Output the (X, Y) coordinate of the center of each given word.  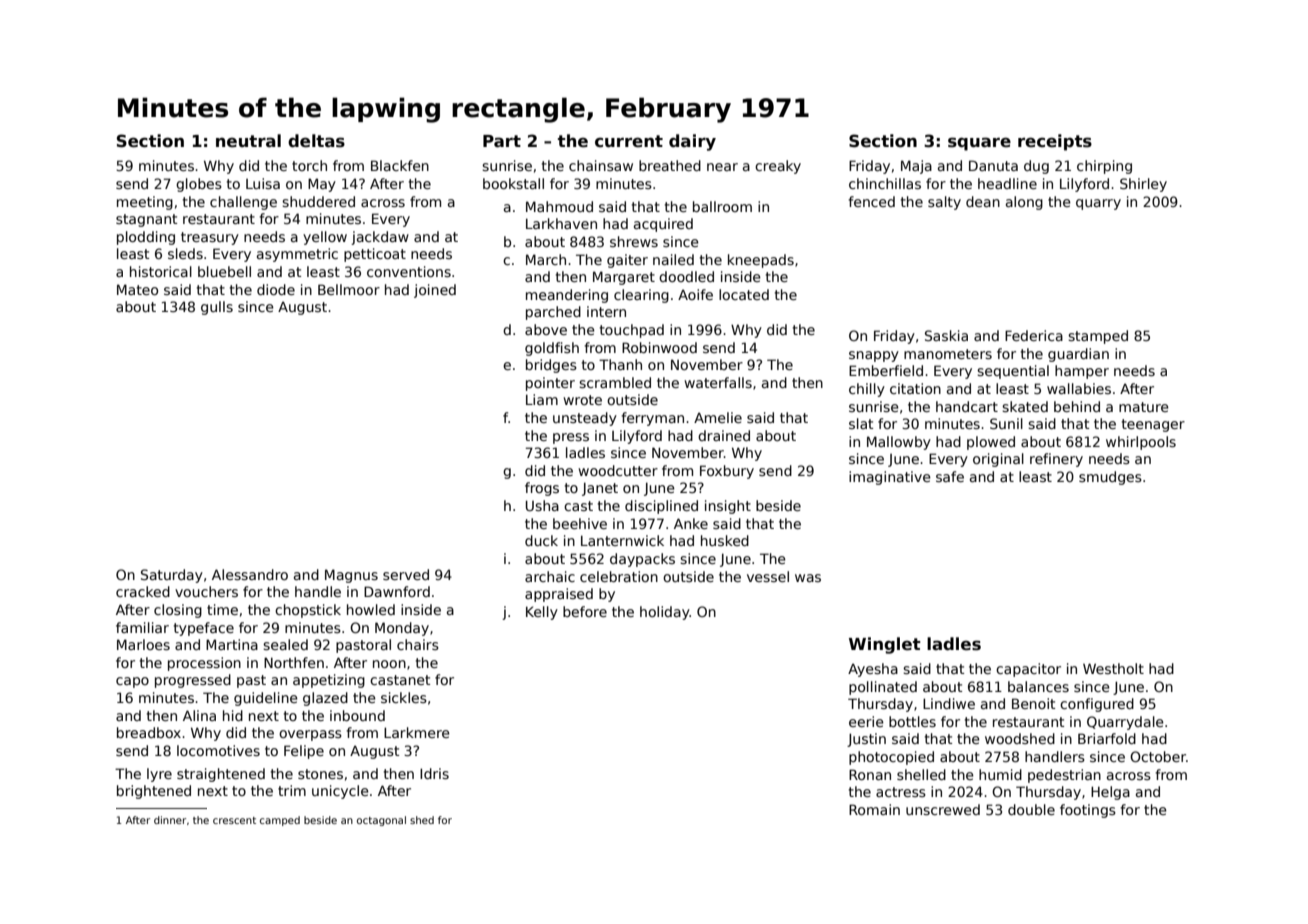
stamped (1098, 337)
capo (132, 682)
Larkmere (417, 732)
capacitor (1028, 670)
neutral (248, 141)
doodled (686, 276)
